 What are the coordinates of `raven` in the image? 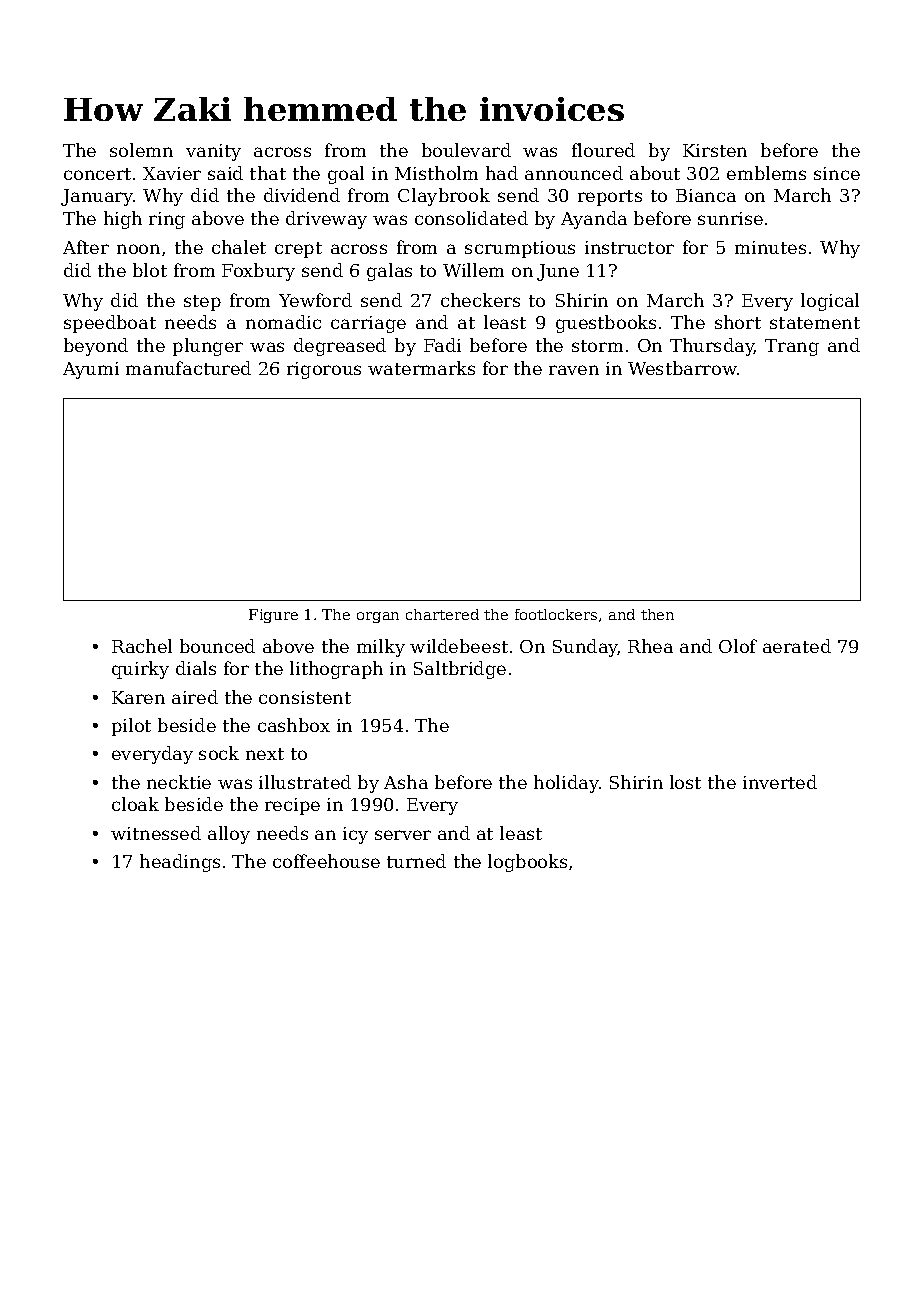 It's located at (574, 370).
